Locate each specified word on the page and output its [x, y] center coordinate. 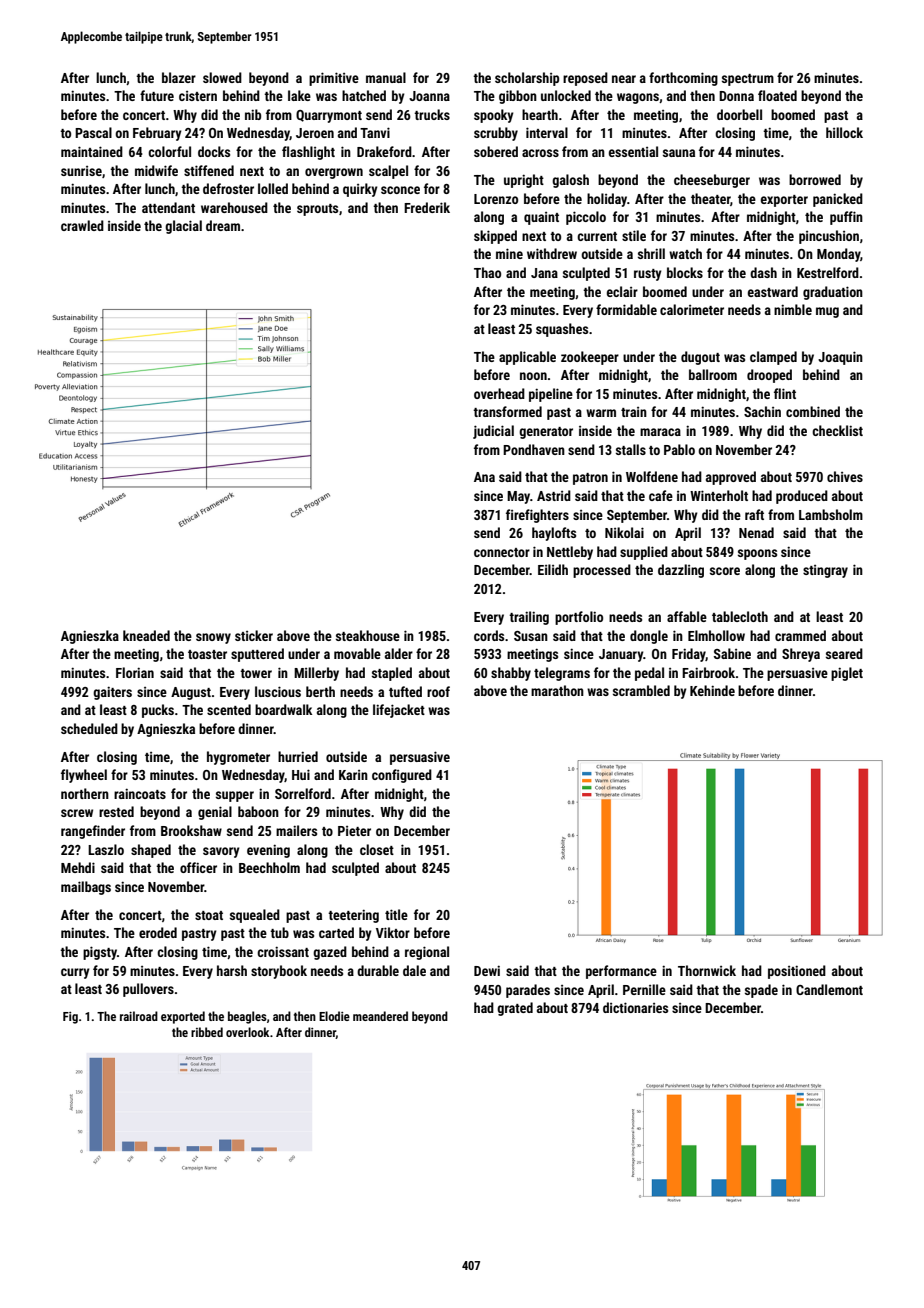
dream [223, 225]
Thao [487, 272]
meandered [380, 1016]
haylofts [554, 534]
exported [183, 1017]
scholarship [527, 79]
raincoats [140, 793]
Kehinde [712, 690]
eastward [773, 291]
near [624, 79]
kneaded [146, 635]
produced [802, 497]
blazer [179, 77]
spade [761, 991]
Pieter [354, 831]
